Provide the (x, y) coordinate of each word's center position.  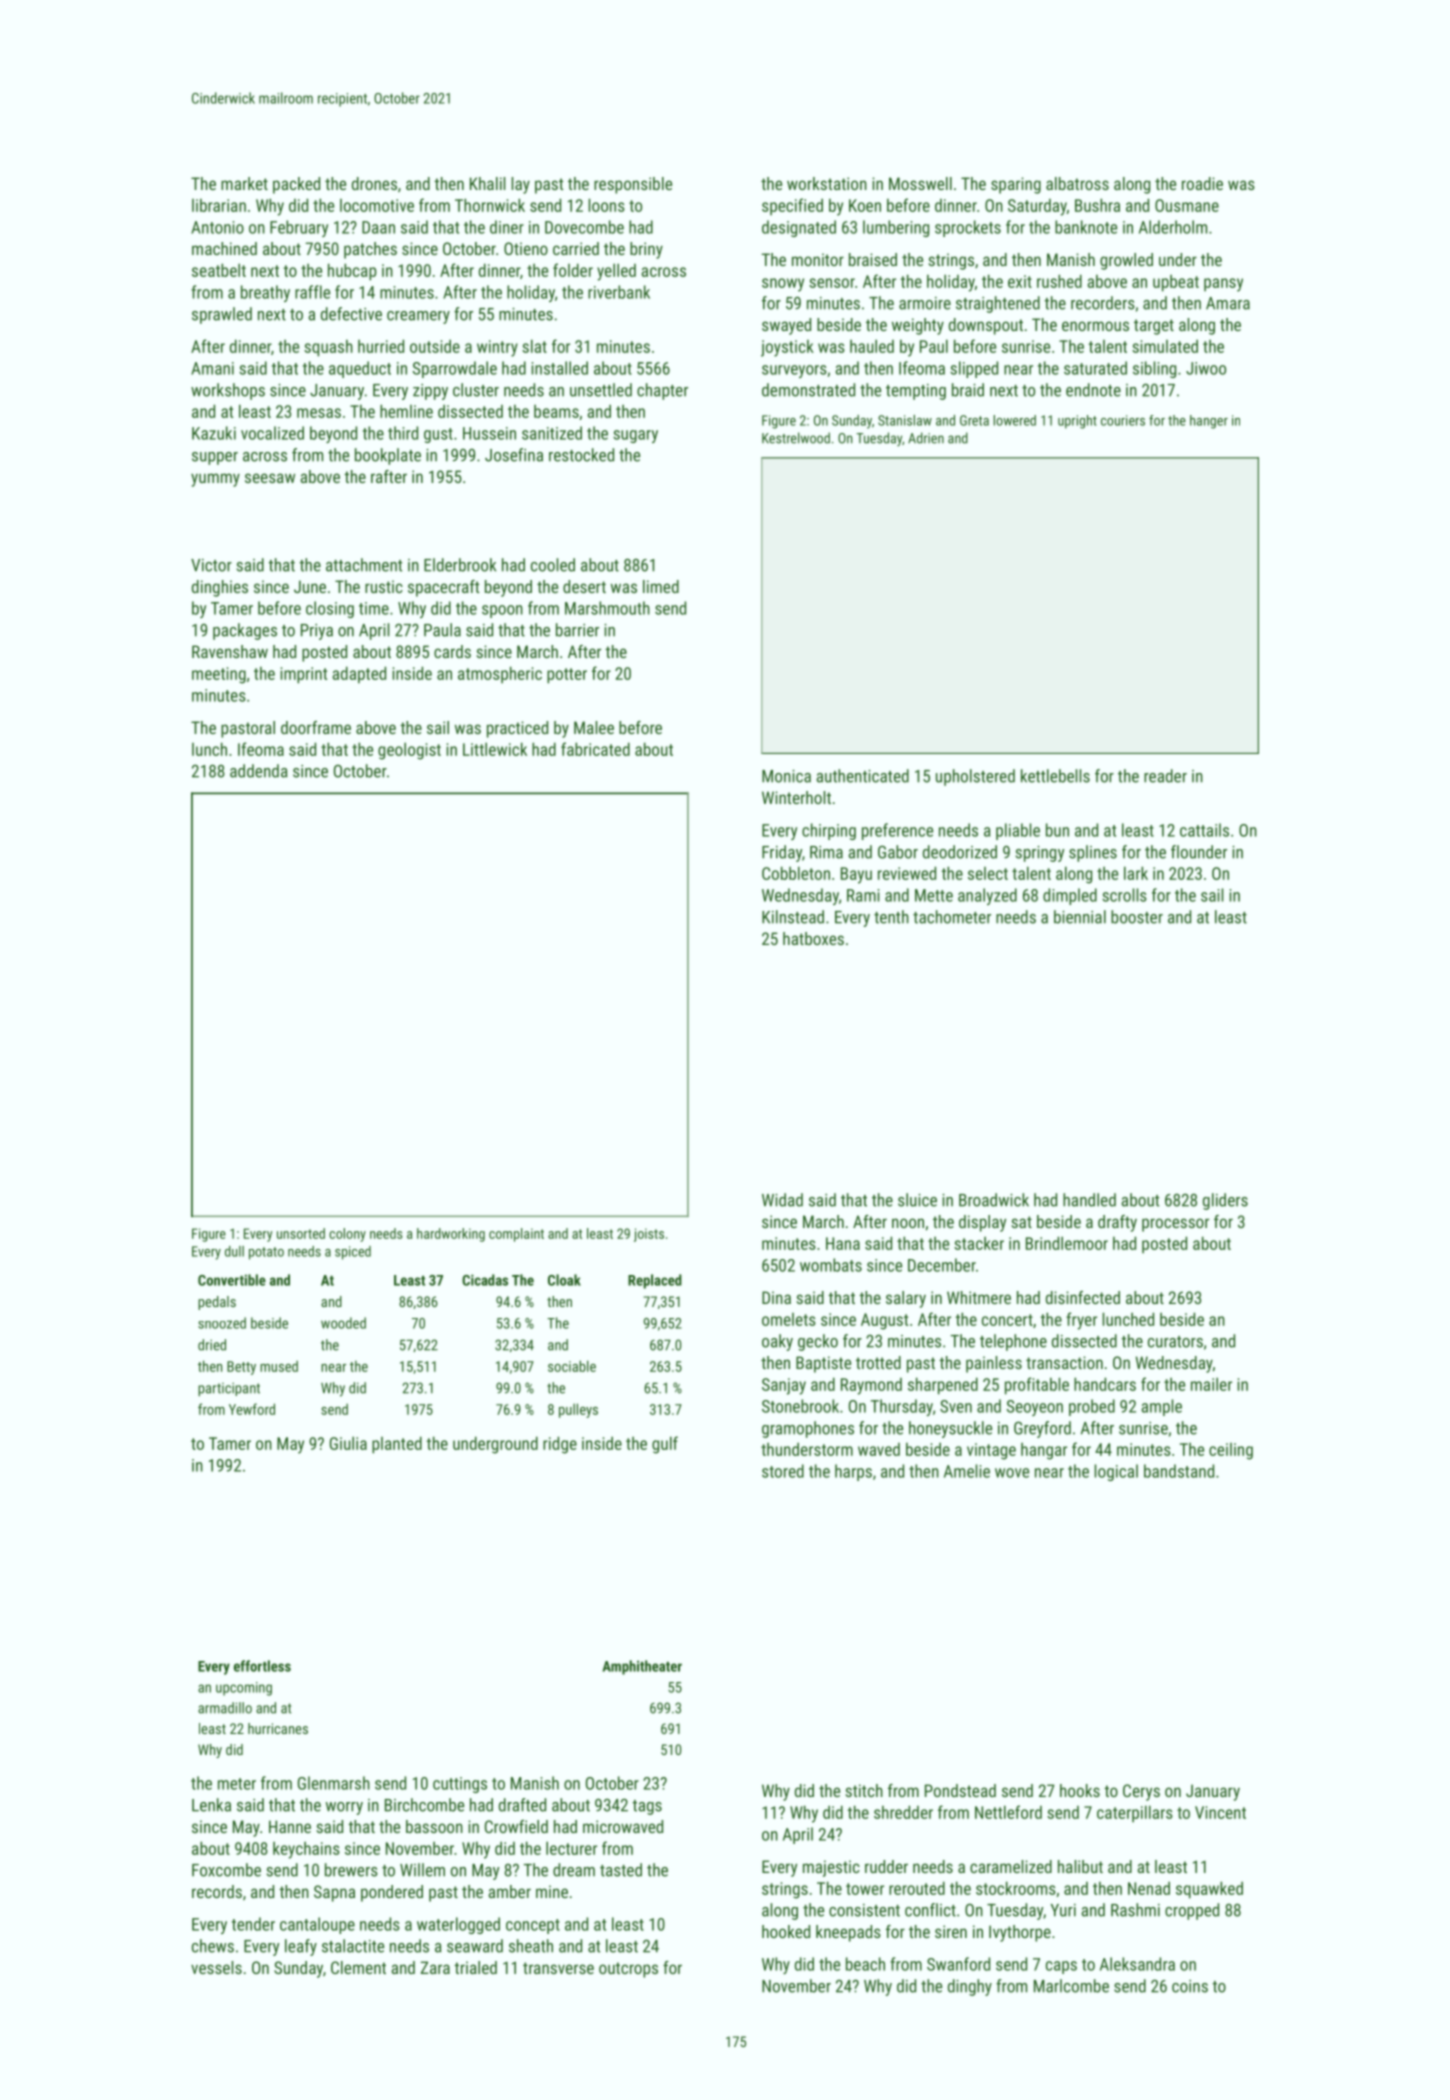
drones (374, 183)
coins (1190, 1986)
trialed (475, 1967)
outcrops (628, 1970)
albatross (1077, 183)
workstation (827, 183)
